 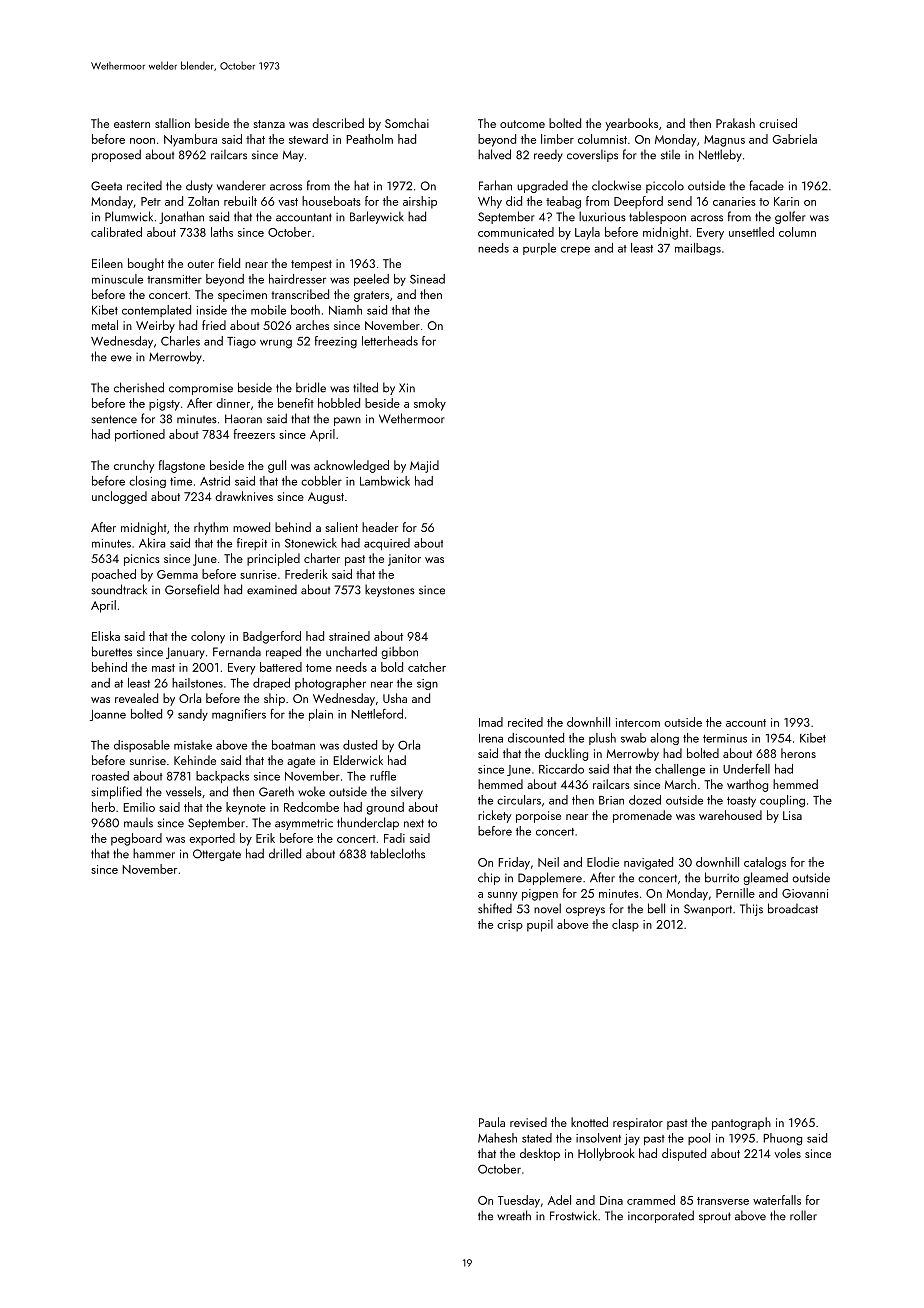 I want to click on picnics, so click(x=142, y=560).
